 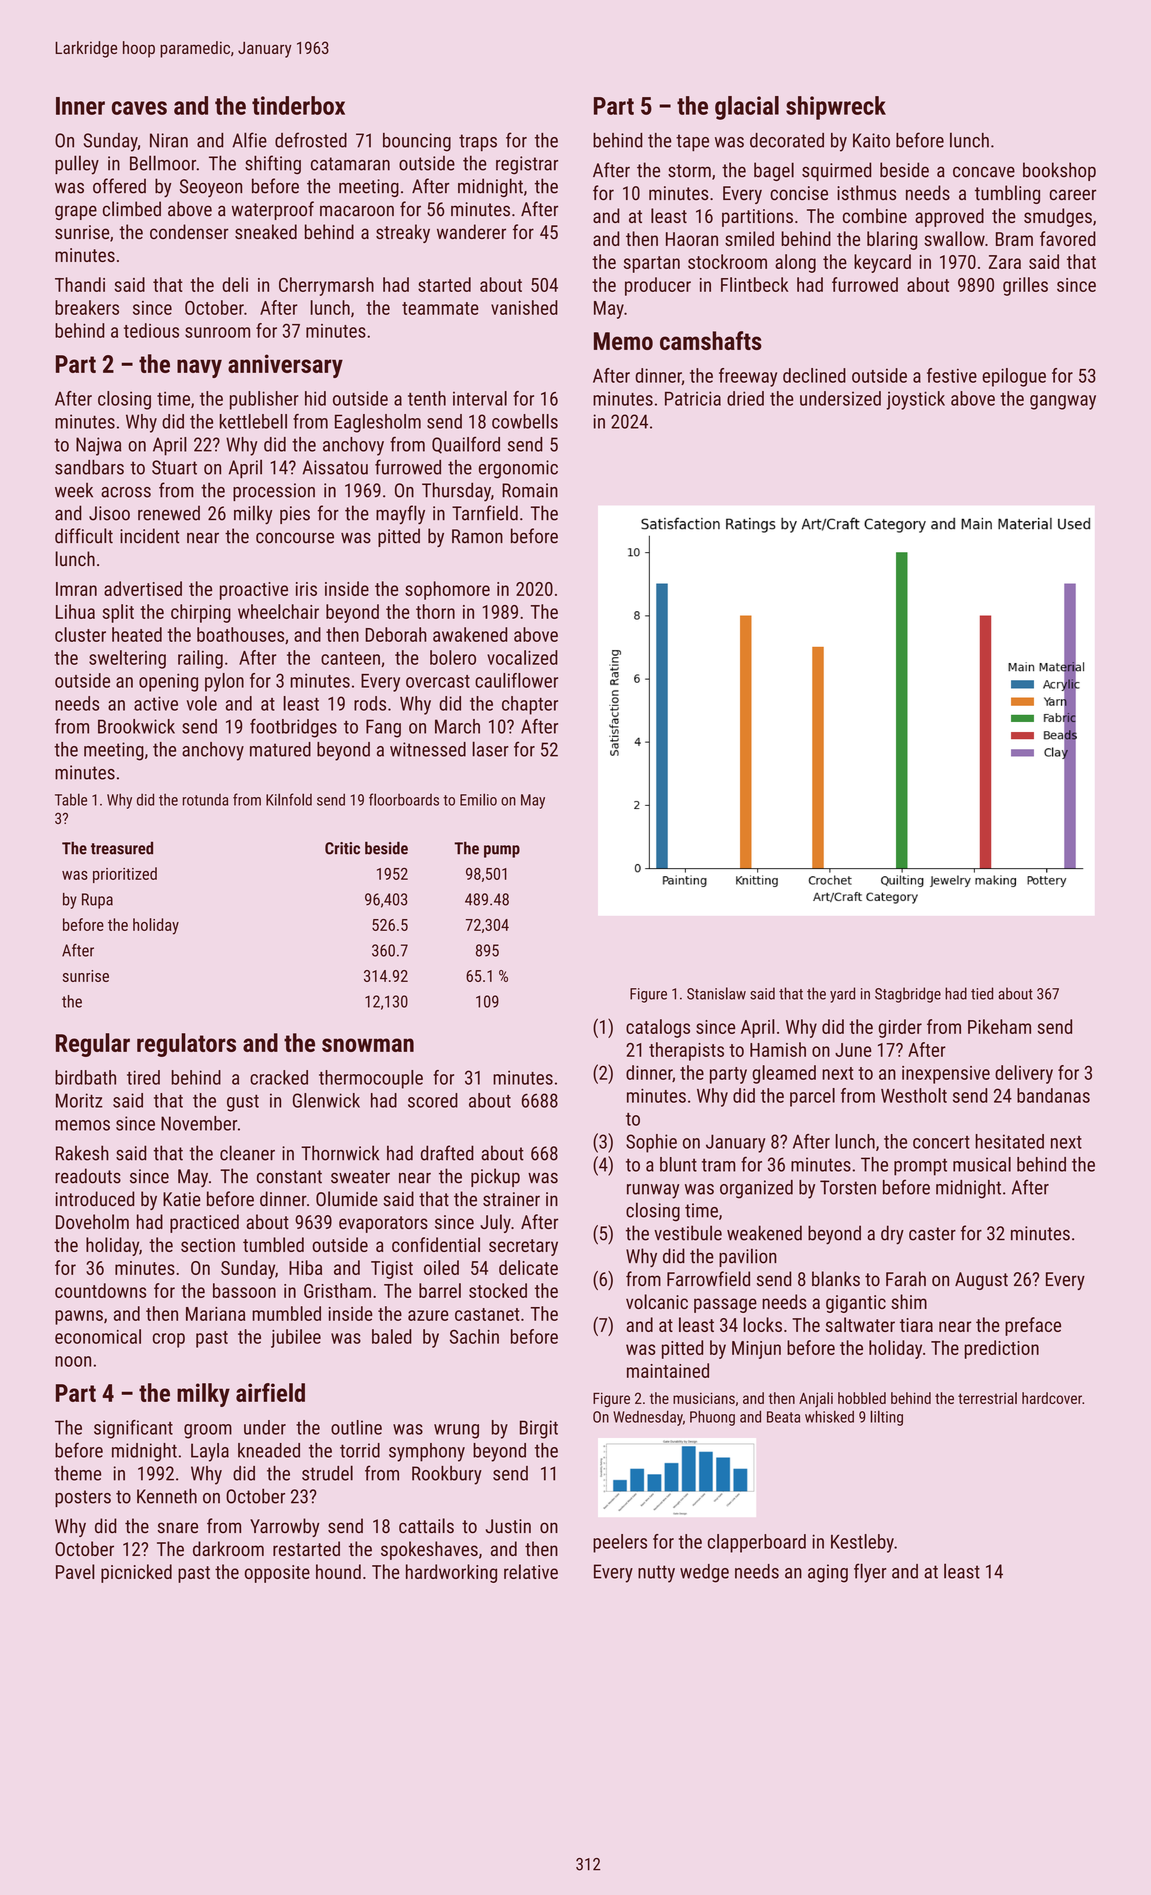 I want to click on Critic, so click(x=342, y=848).
